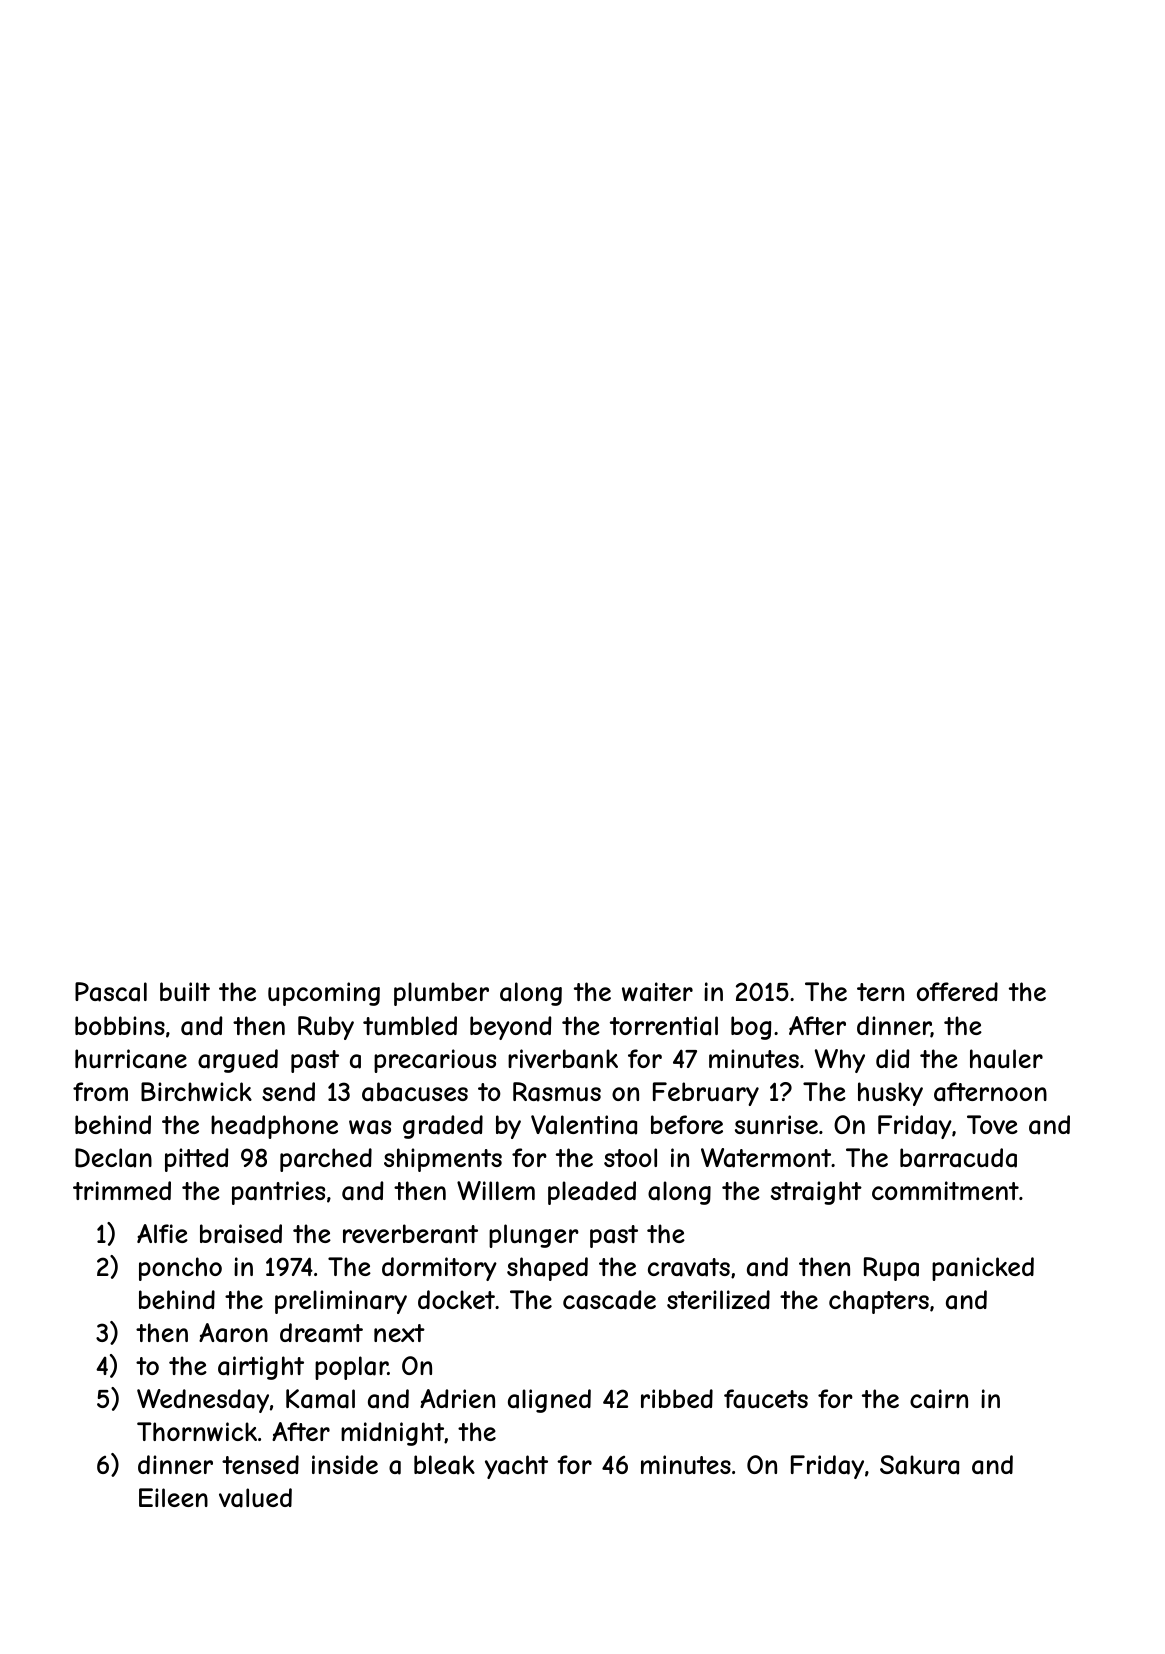  Describe the element at coordinates (122, 1190) in the image. I see `trimmed` at that location.
